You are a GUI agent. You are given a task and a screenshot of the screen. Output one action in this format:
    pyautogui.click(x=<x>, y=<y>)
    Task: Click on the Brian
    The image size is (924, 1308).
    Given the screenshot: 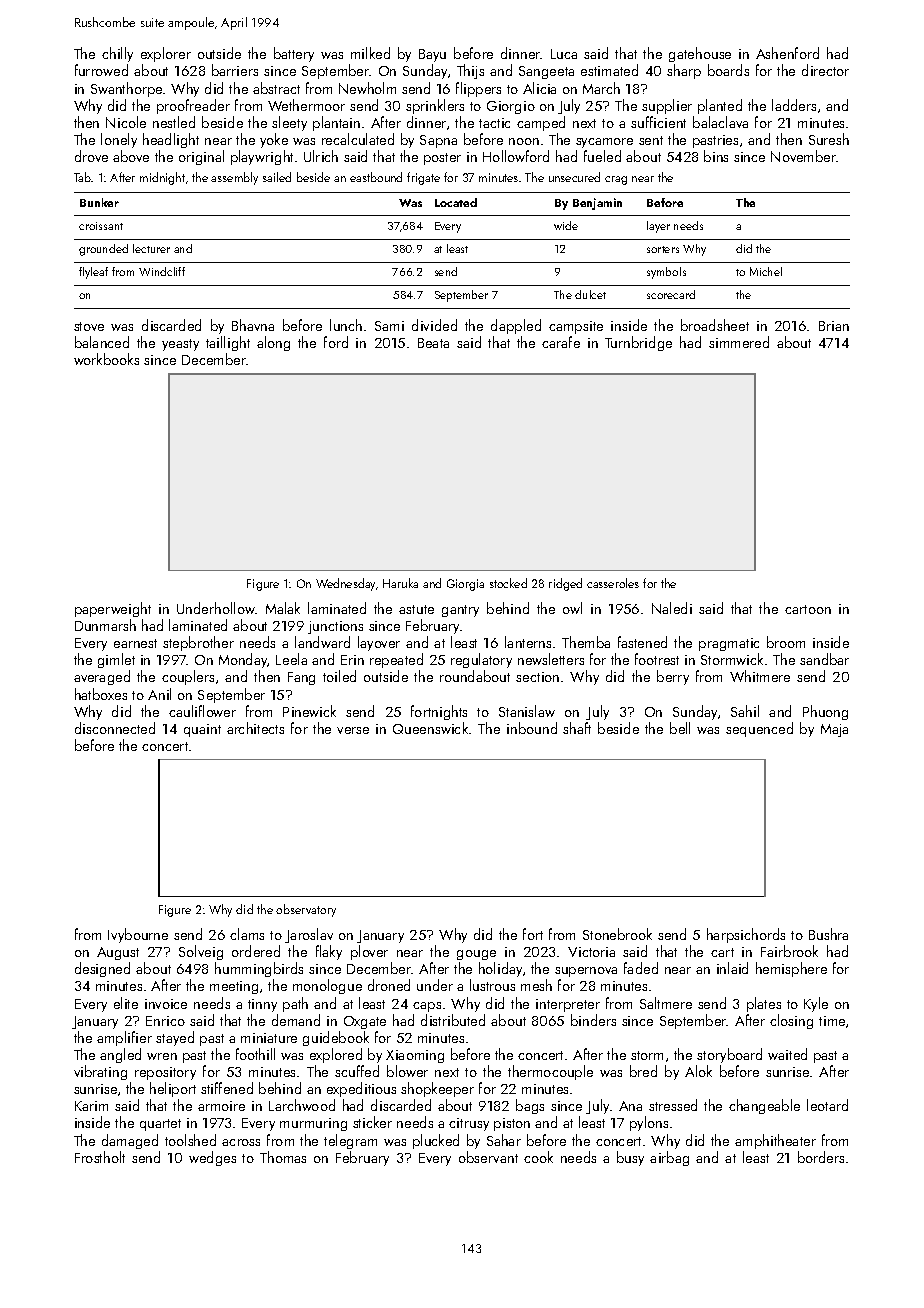 What is the action you would take?
    pyautogui.click(x=834, y=326)
